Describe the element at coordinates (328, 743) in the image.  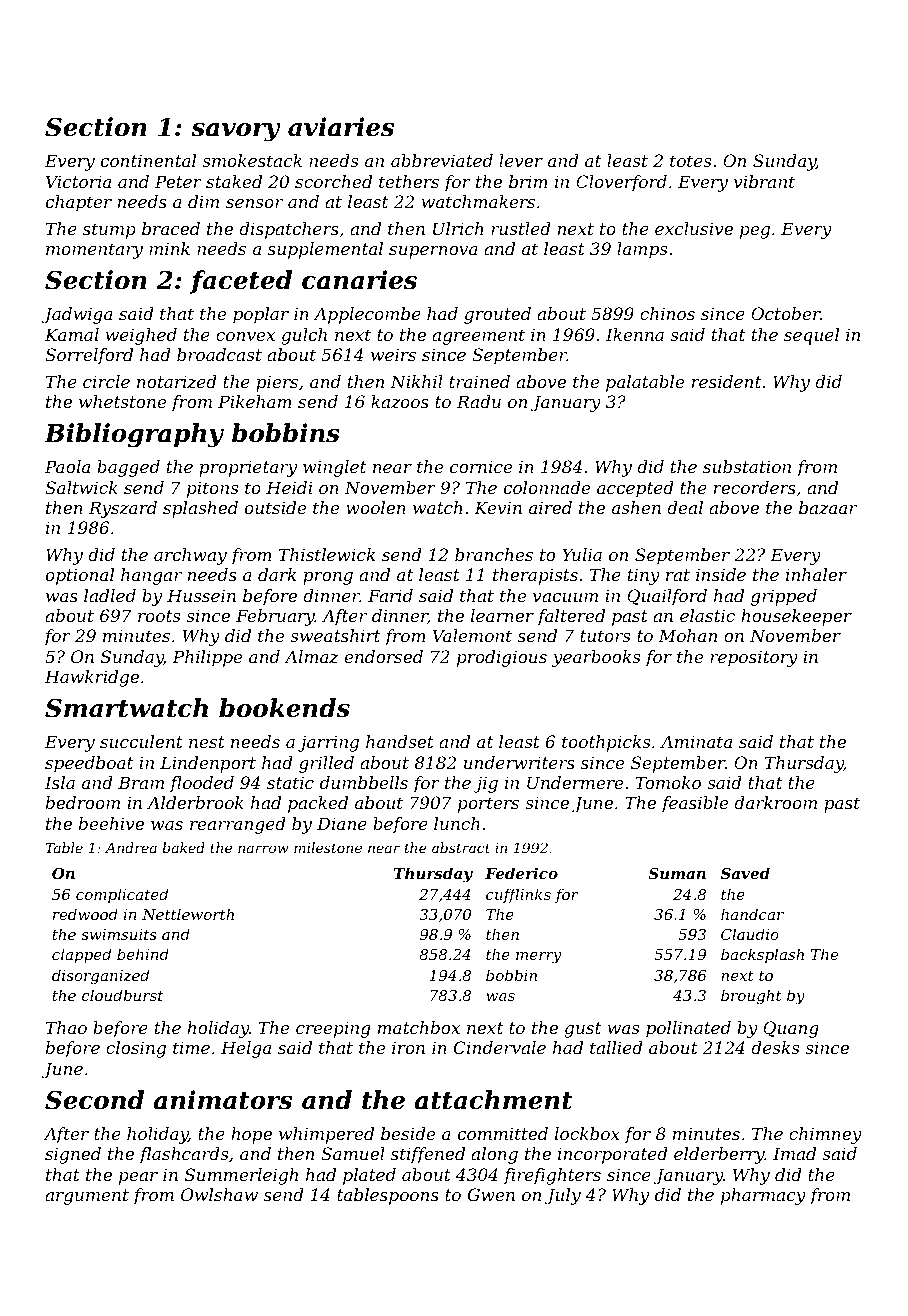
I see `jarring` at that location.
